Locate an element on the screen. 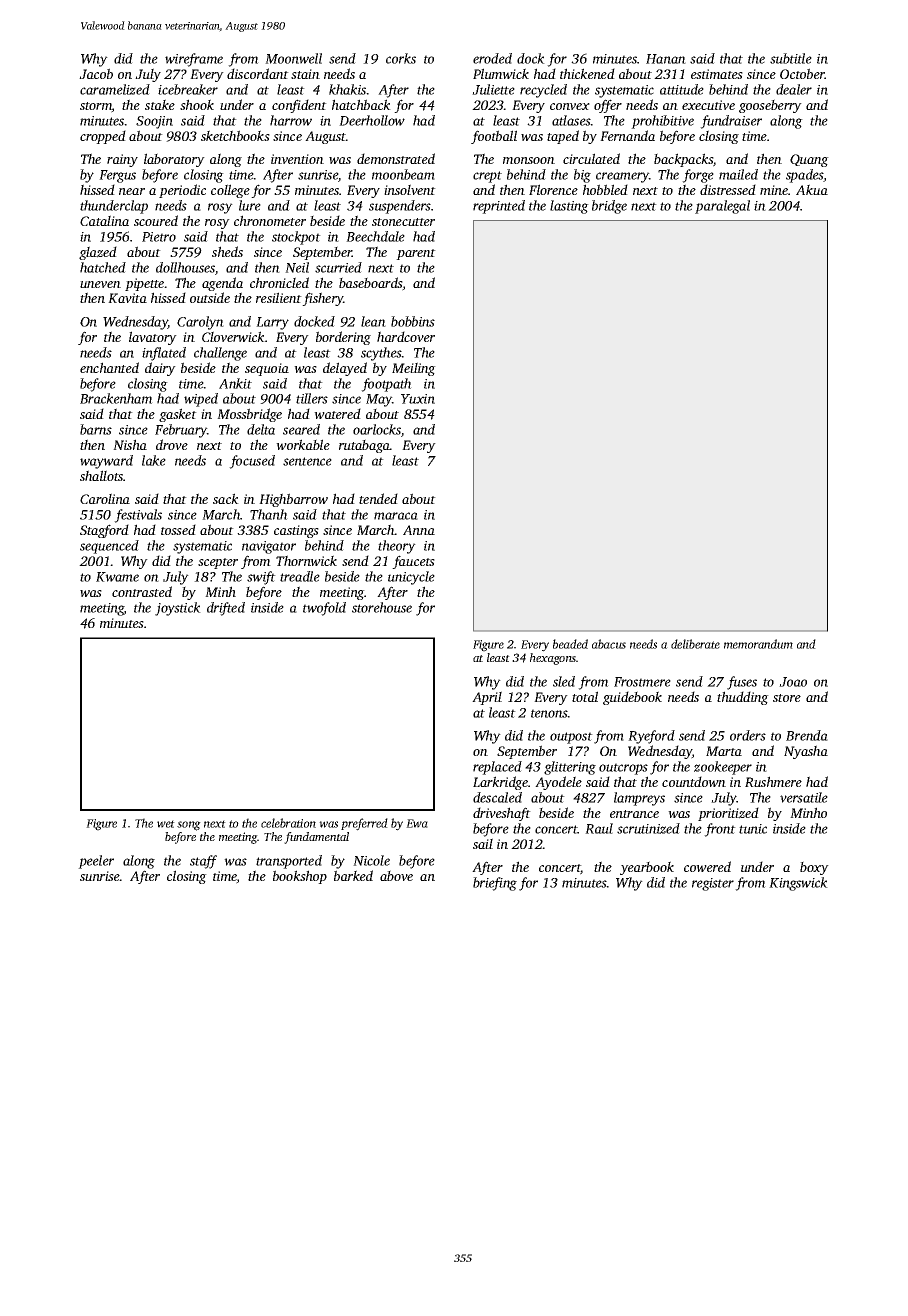  Akua is located at coordinates (812, 189).
